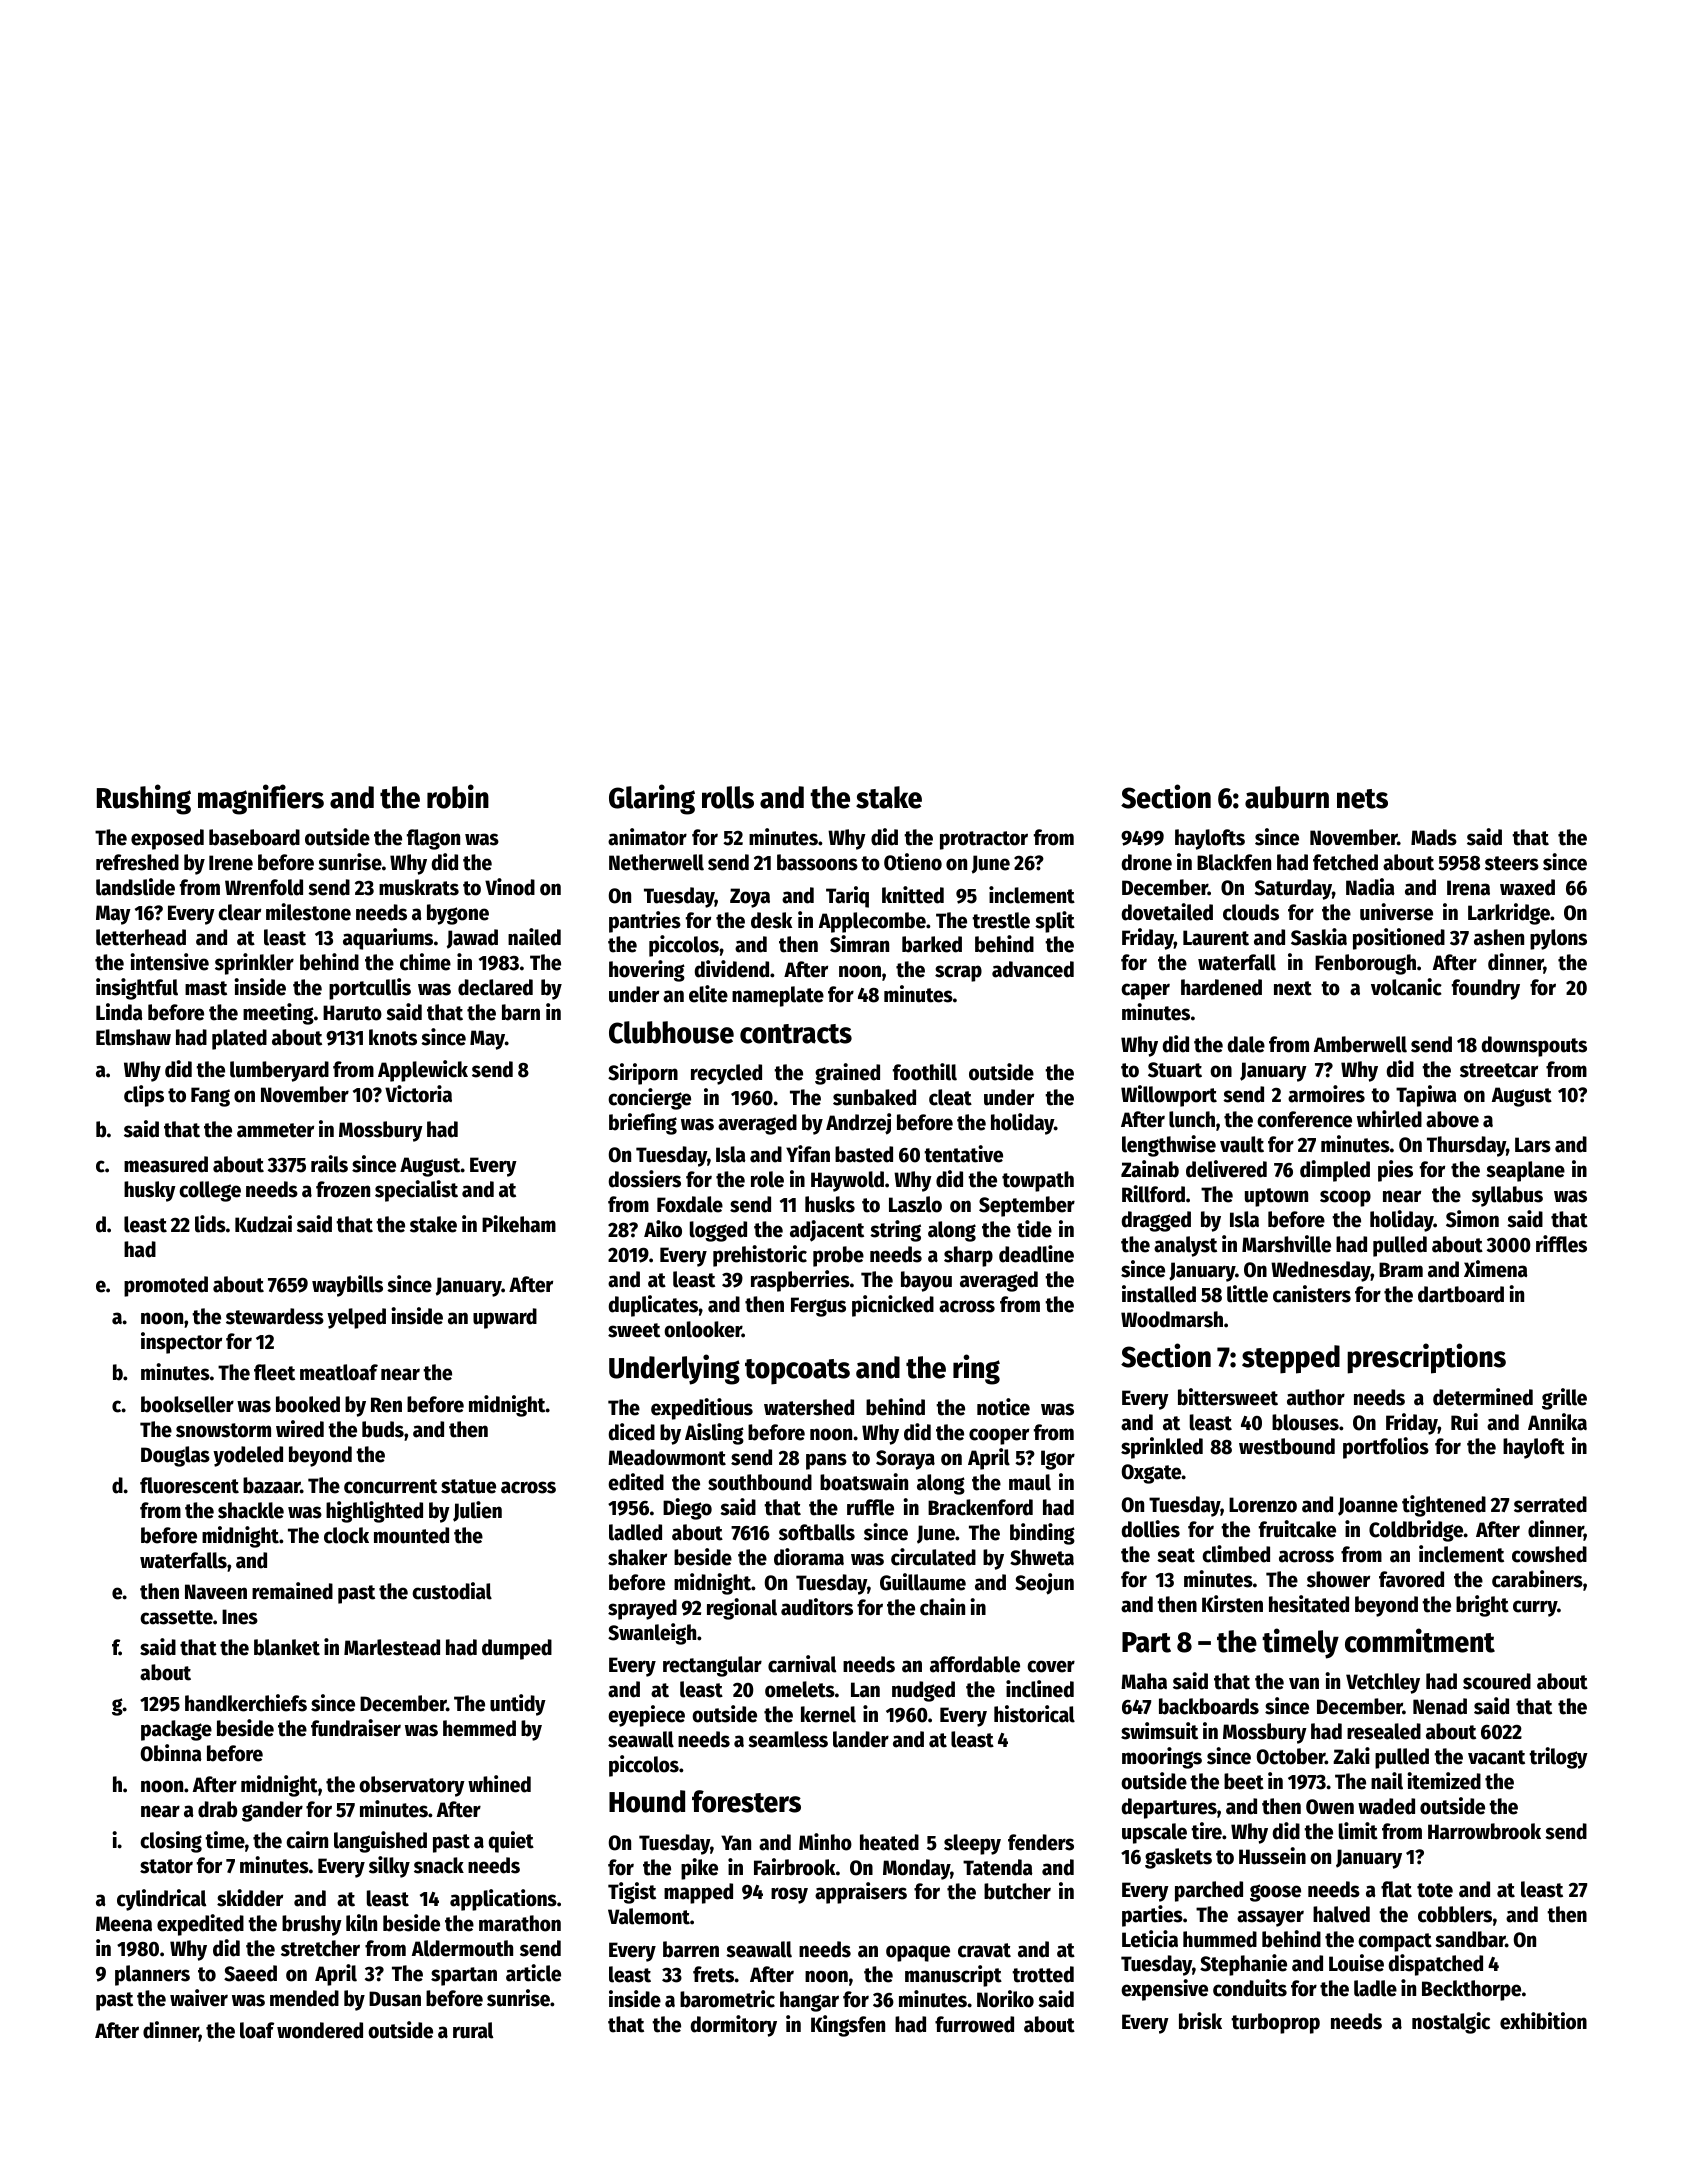 This page has width=1683, height=2178. What do you see at coordinates (356, 1728) in the page?
I see `fundraiser` at bounding box center [356, 1728].
